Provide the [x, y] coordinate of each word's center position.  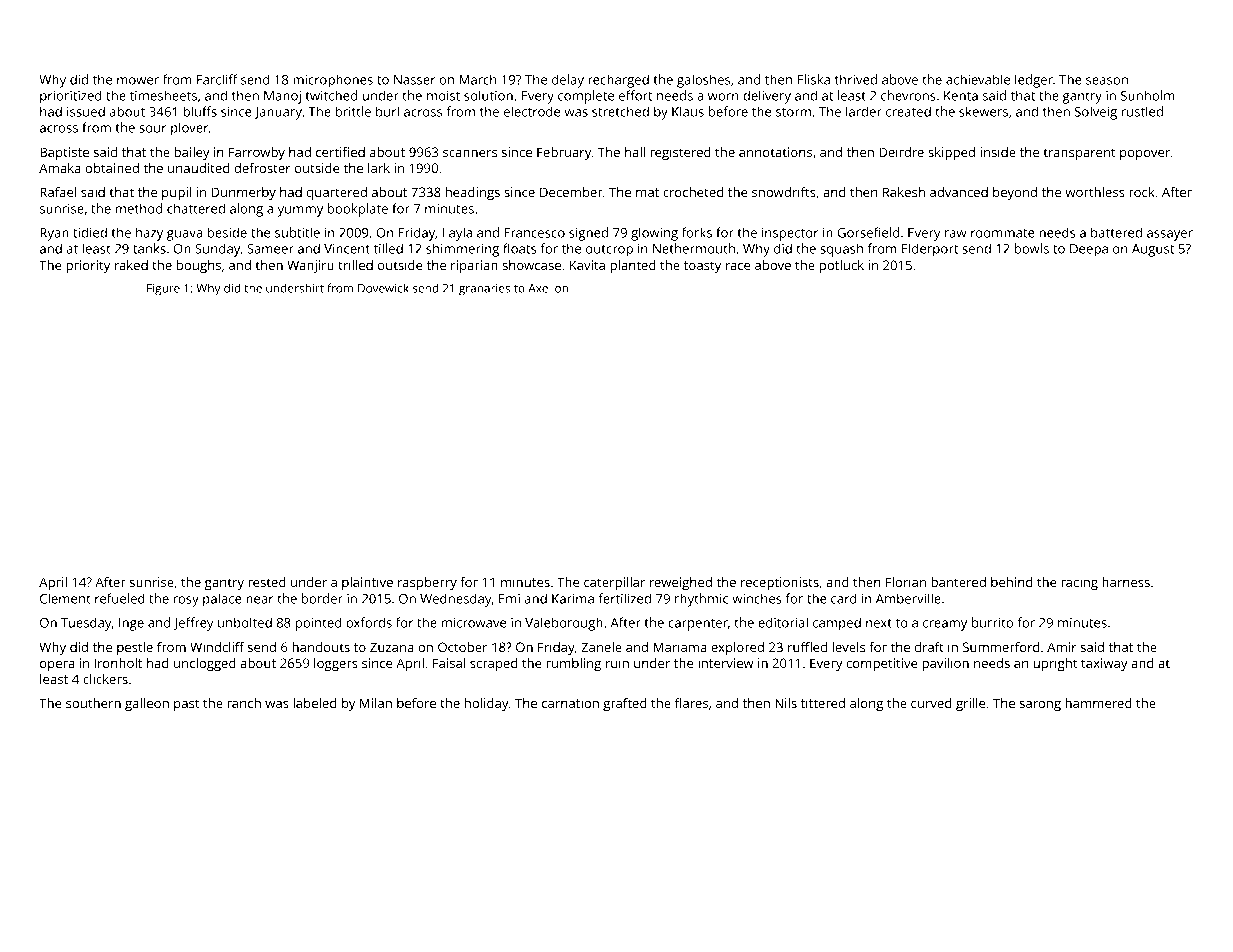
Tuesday [86, 624]
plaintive [367, 583]
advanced [959, 192]
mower [138, 81]
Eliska [813, 79]
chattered [196, 208]
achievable [978, 79]
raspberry [427, 583]
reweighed [681, 583]
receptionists [780, 583]
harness [1126, 582]
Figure [163, 290]
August [1153, 250]
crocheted [693, 192]
